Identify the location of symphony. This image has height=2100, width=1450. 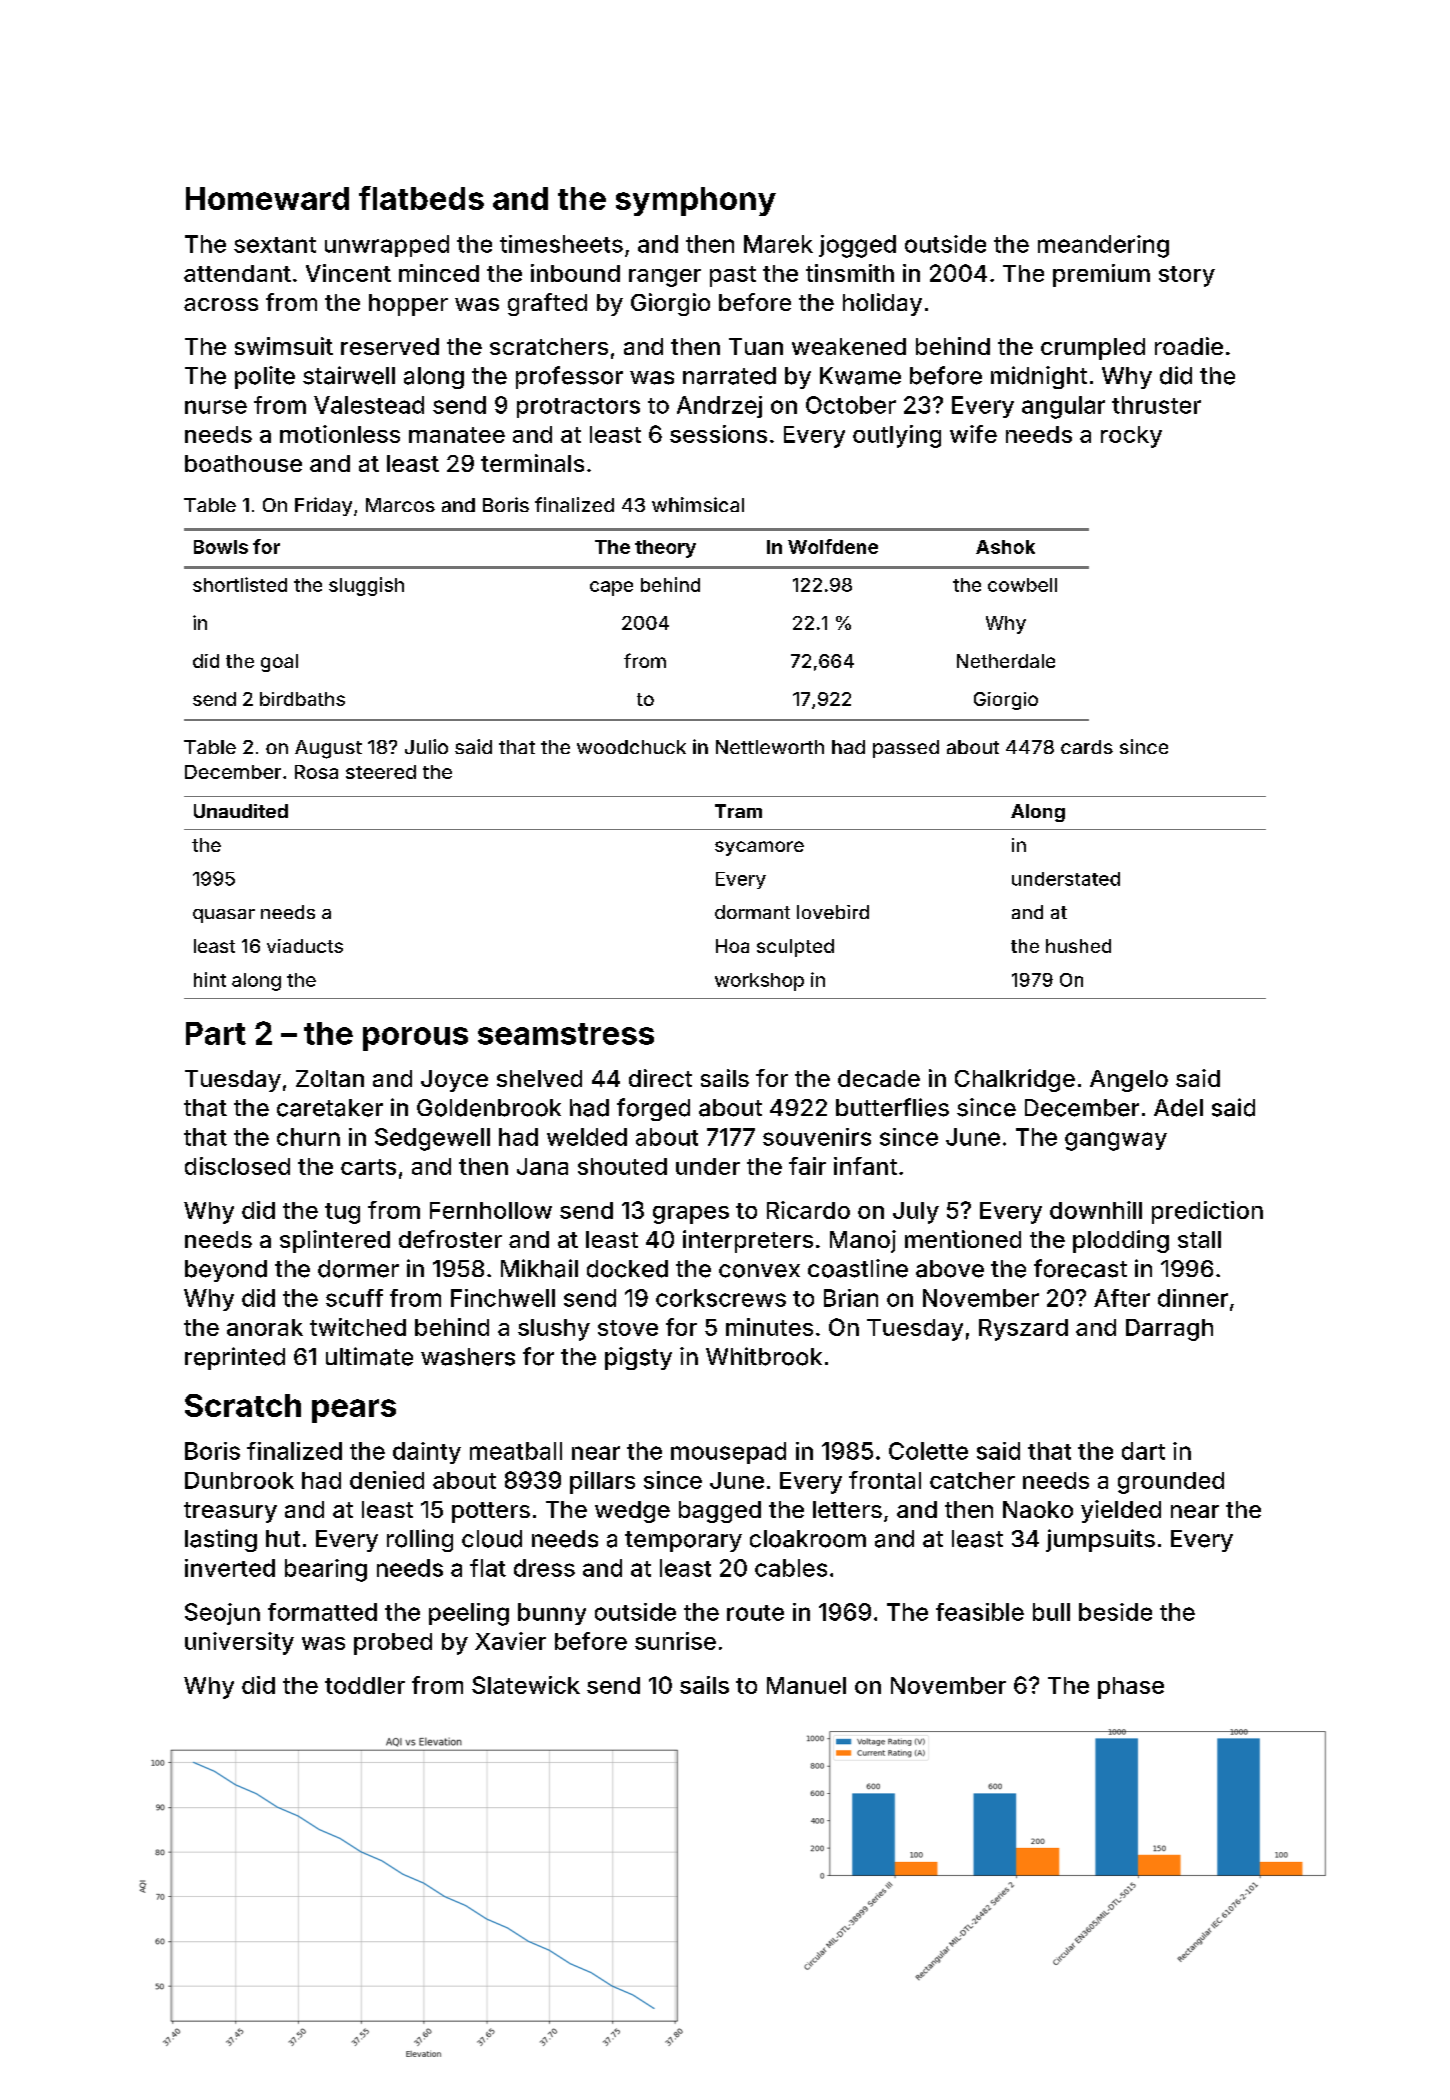
(696, 201).
